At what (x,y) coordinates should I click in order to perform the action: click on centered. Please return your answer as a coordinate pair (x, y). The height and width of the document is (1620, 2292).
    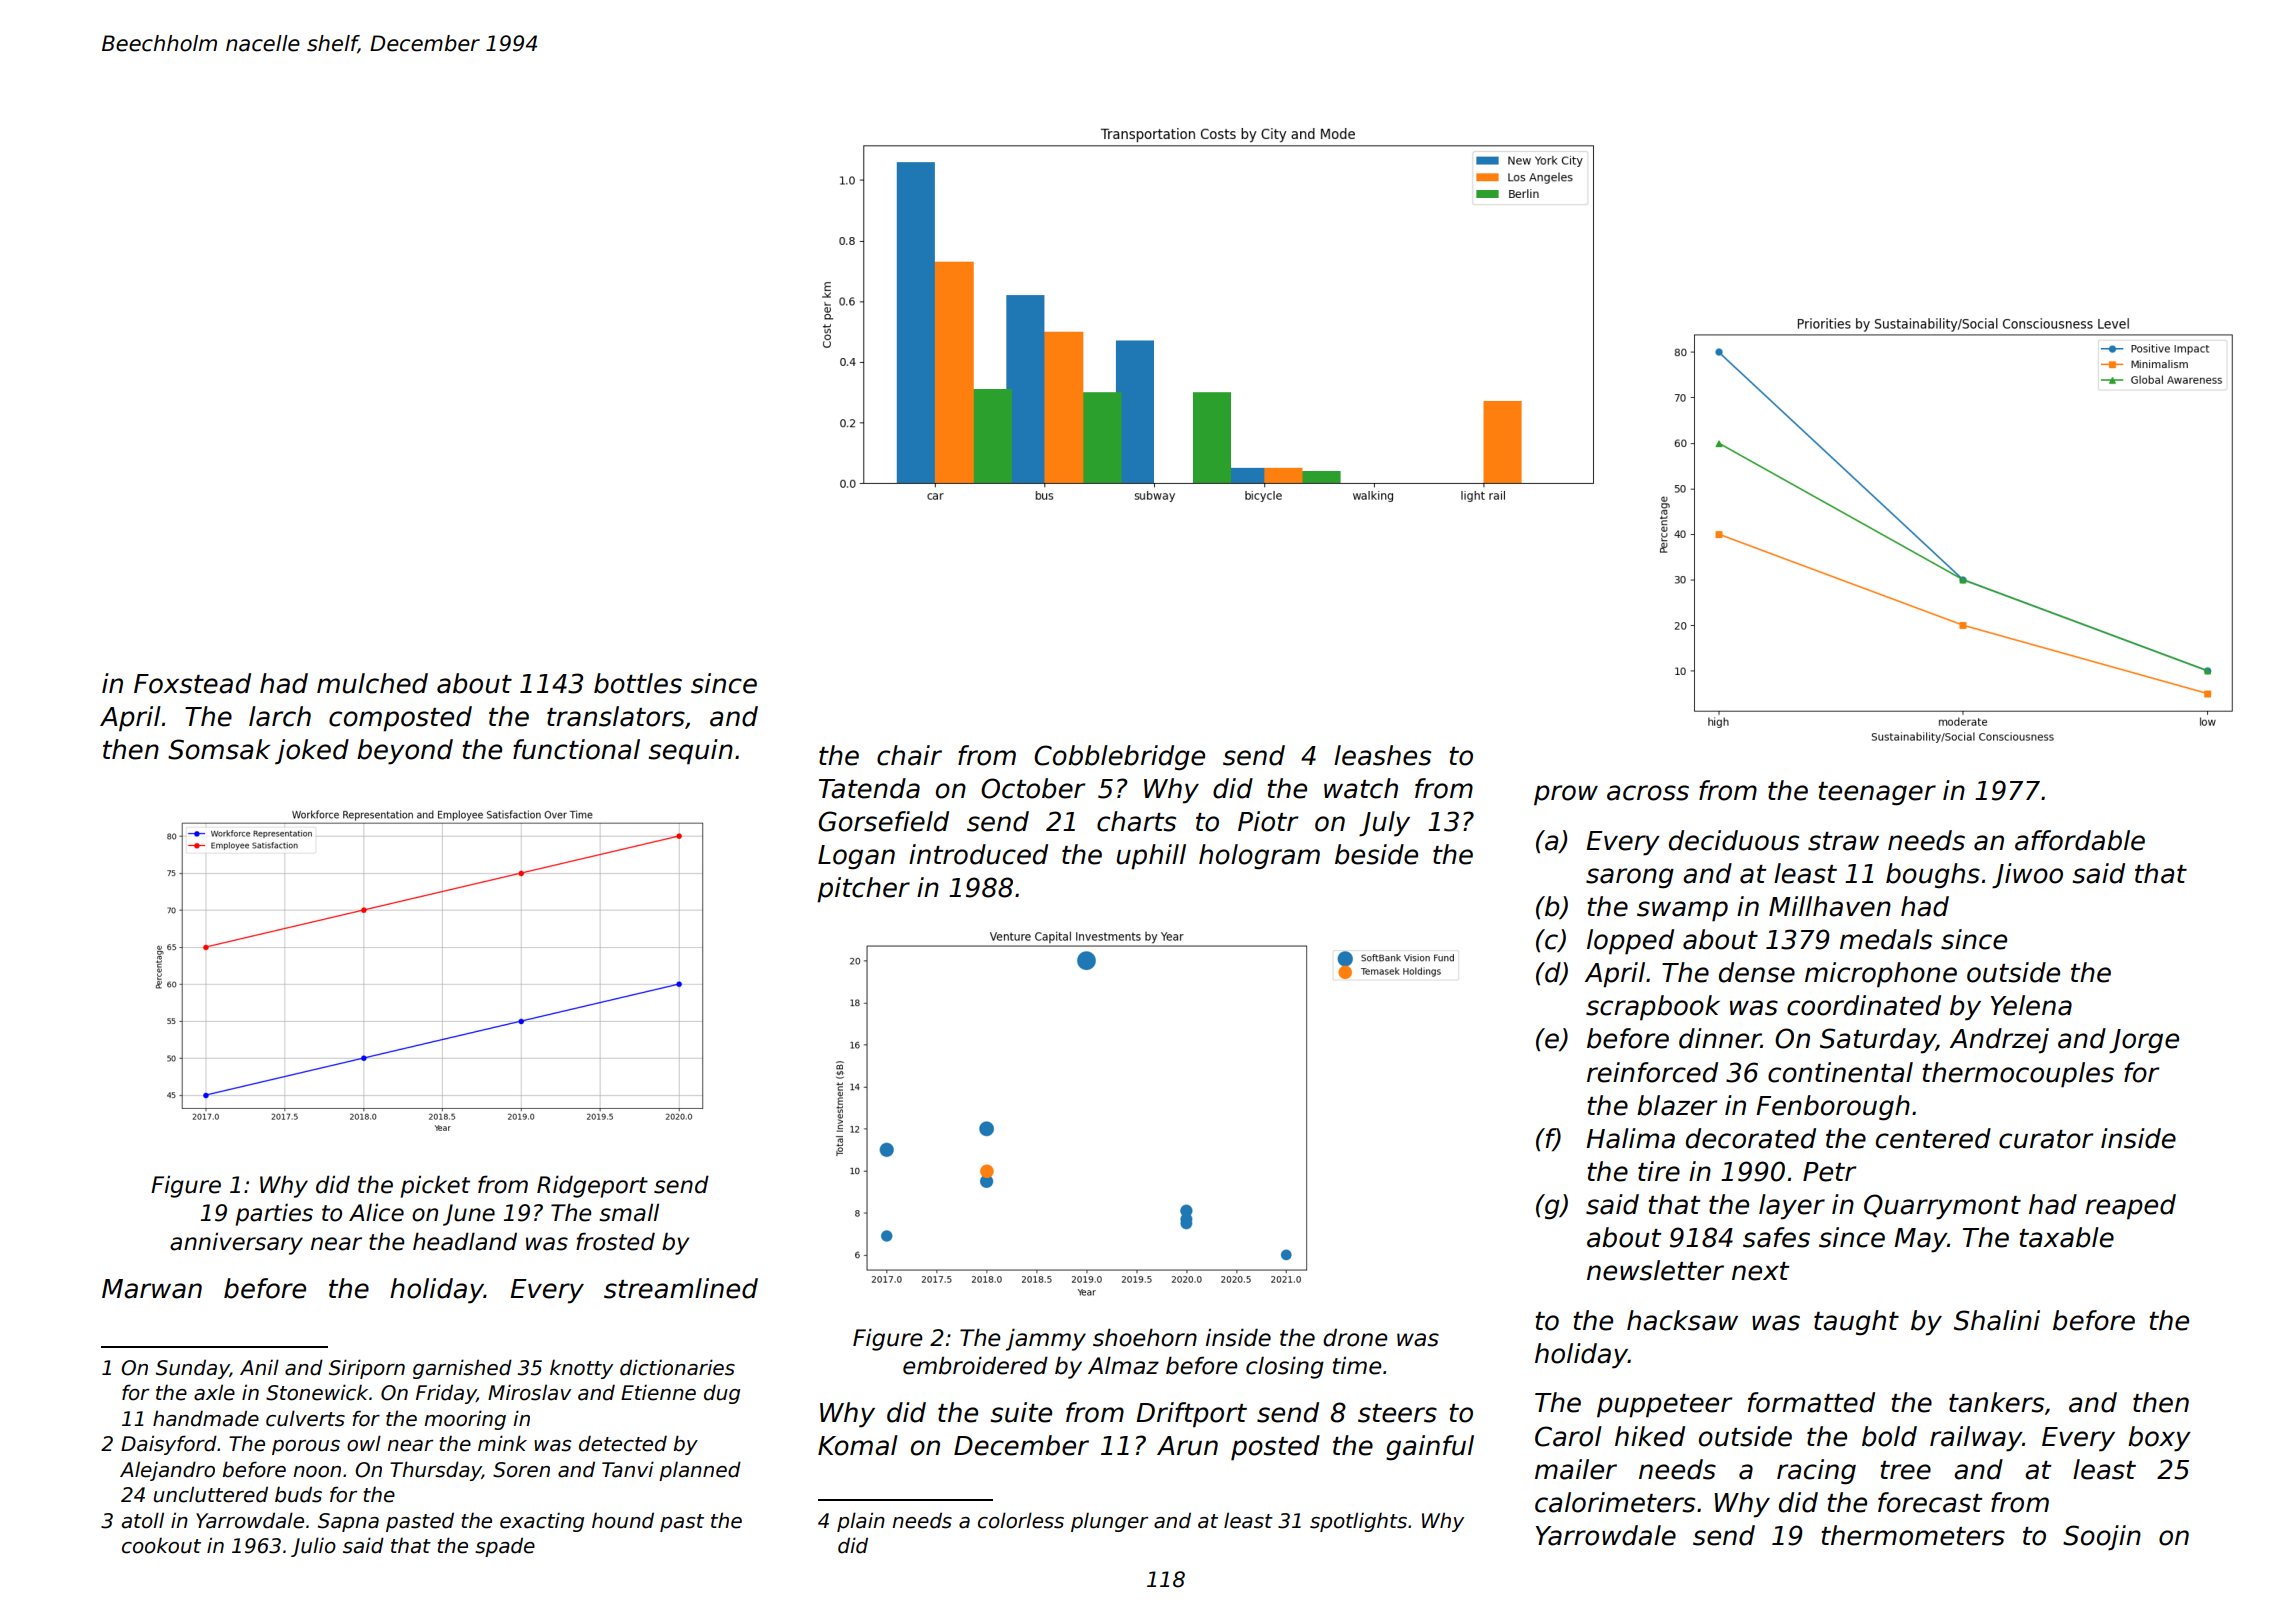
    Looking at the image, I should click on (1933, 1138).
